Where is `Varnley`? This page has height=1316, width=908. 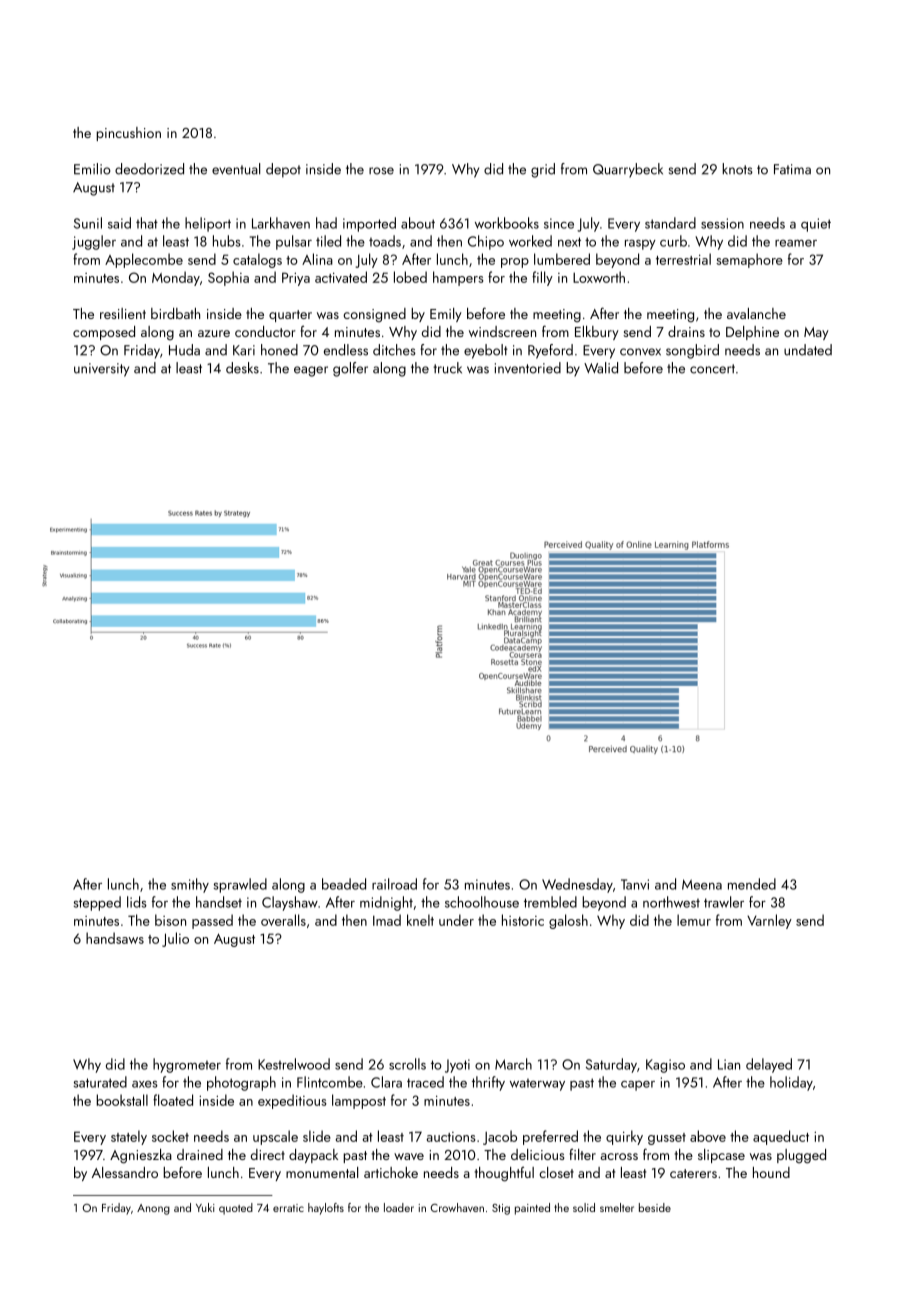 Varnley is located at coordinates (769, 921).
